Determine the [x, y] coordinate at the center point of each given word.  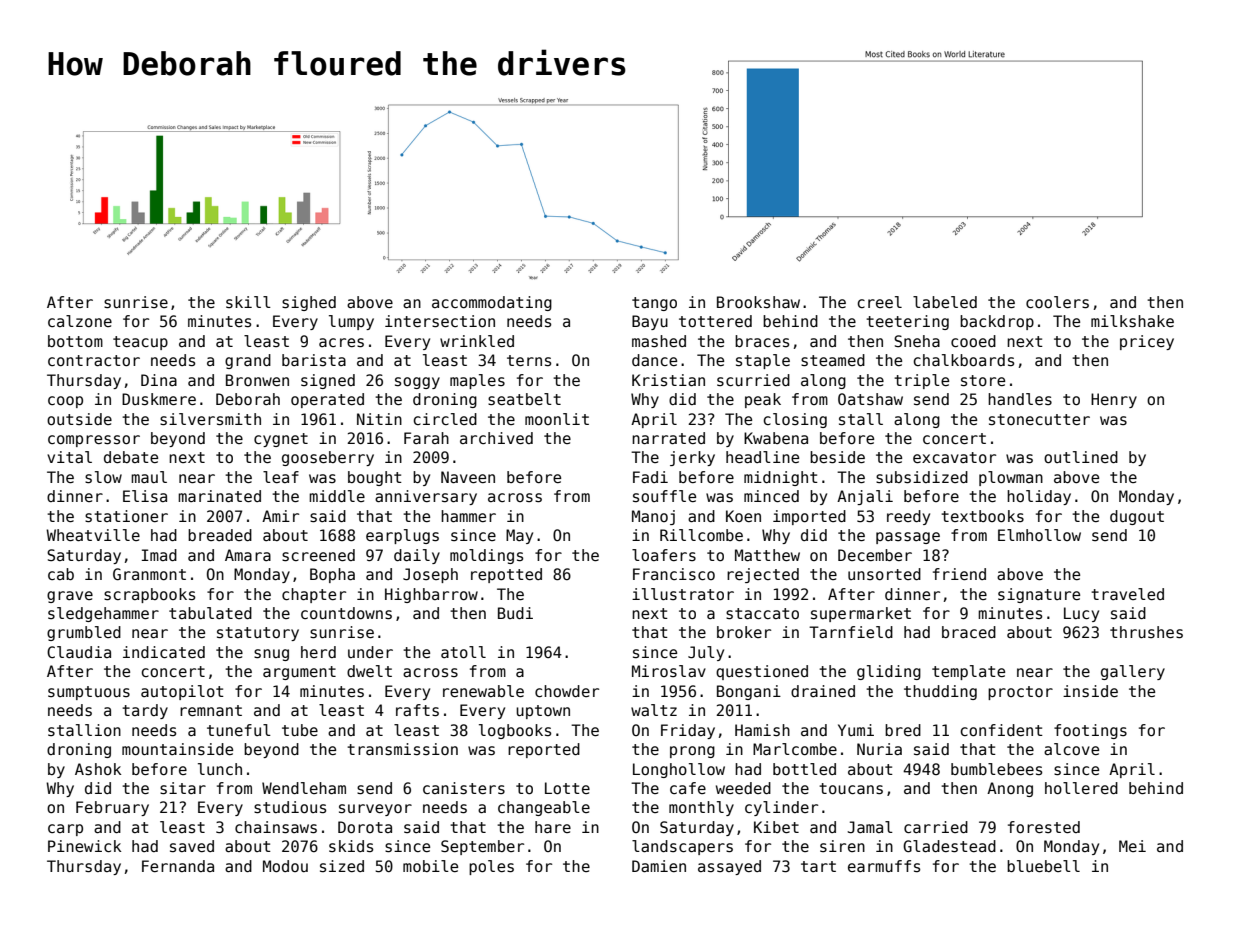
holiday [1039, 497]
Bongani [749, 692]
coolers [1057, 302]
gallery [1133, 672]
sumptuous [89, 693]
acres [341, 343]
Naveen [468, 477]
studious [290, 807]
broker [744, 632]
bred [903, 730]
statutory [258, 634]
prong [692, 752]
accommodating [492, 303]
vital [69, 457]
